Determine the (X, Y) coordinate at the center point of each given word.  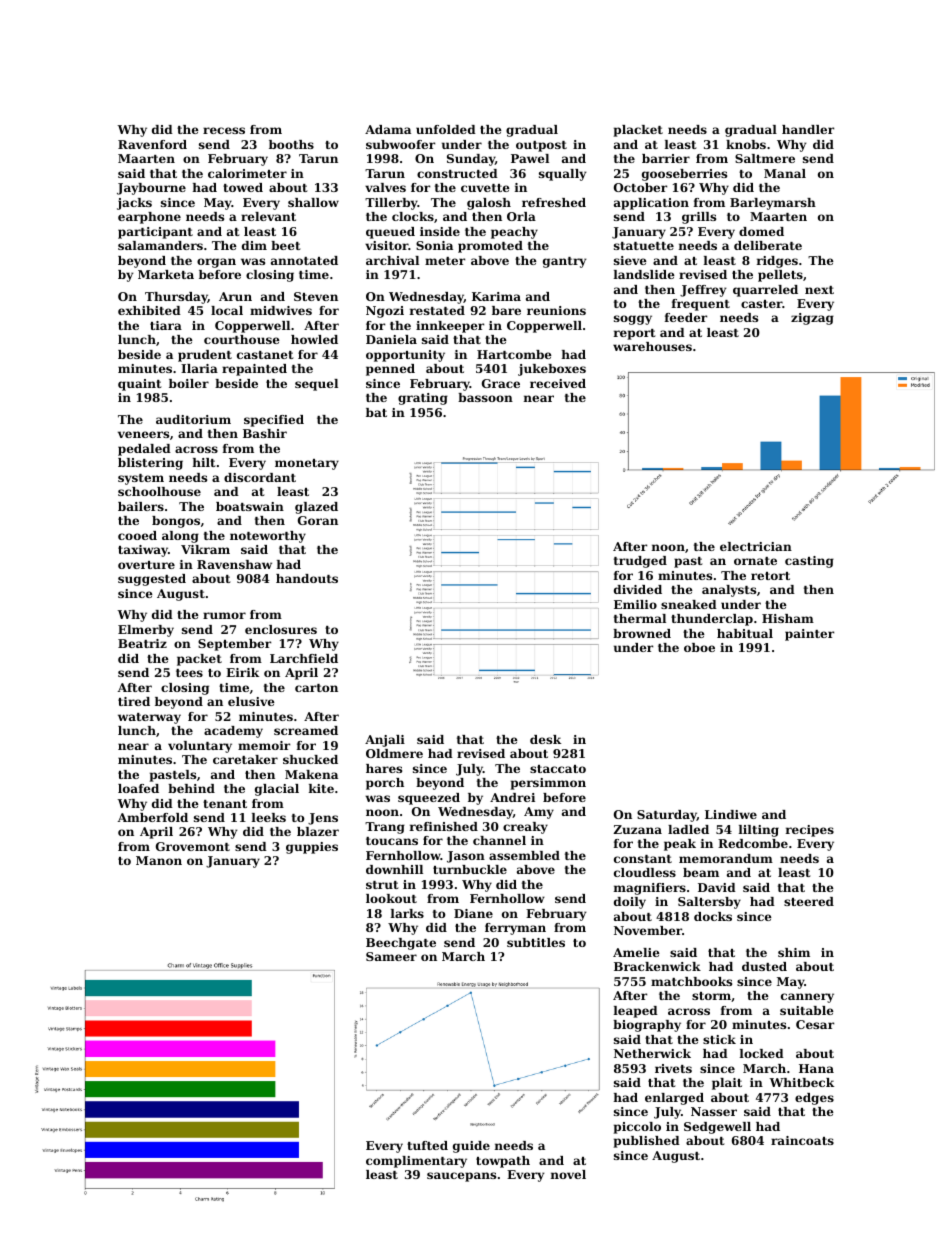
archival (392, 260)
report (635, 334)
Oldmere (394, 753)
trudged (640, 562)
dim (254, 245)
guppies (312, 848)
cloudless (645, 872)
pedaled (144, 450)
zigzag (812, 319)
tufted (427, 1145)
